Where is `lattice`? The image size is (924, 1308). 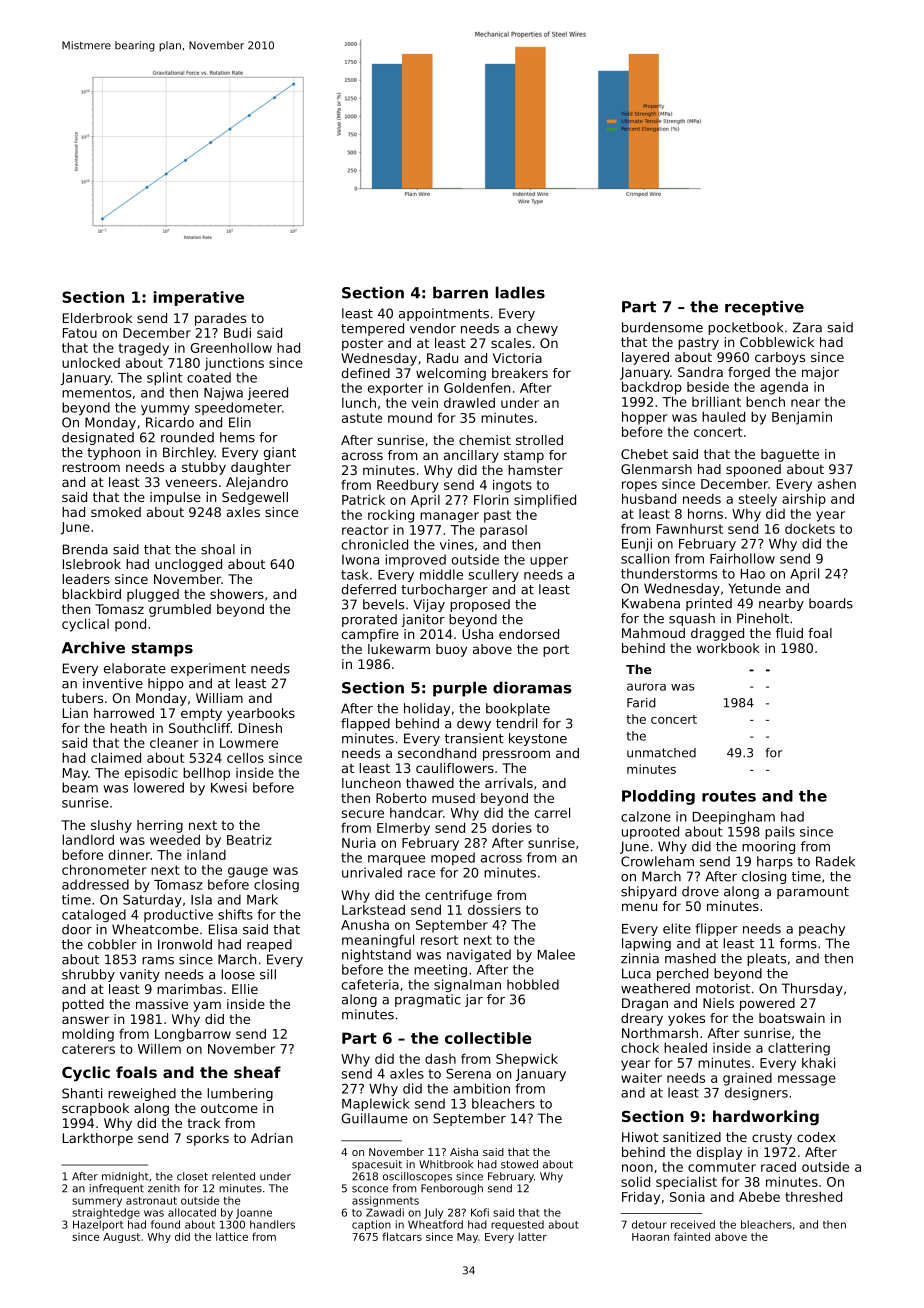
lattice is located at coordinates (232, 1236).
